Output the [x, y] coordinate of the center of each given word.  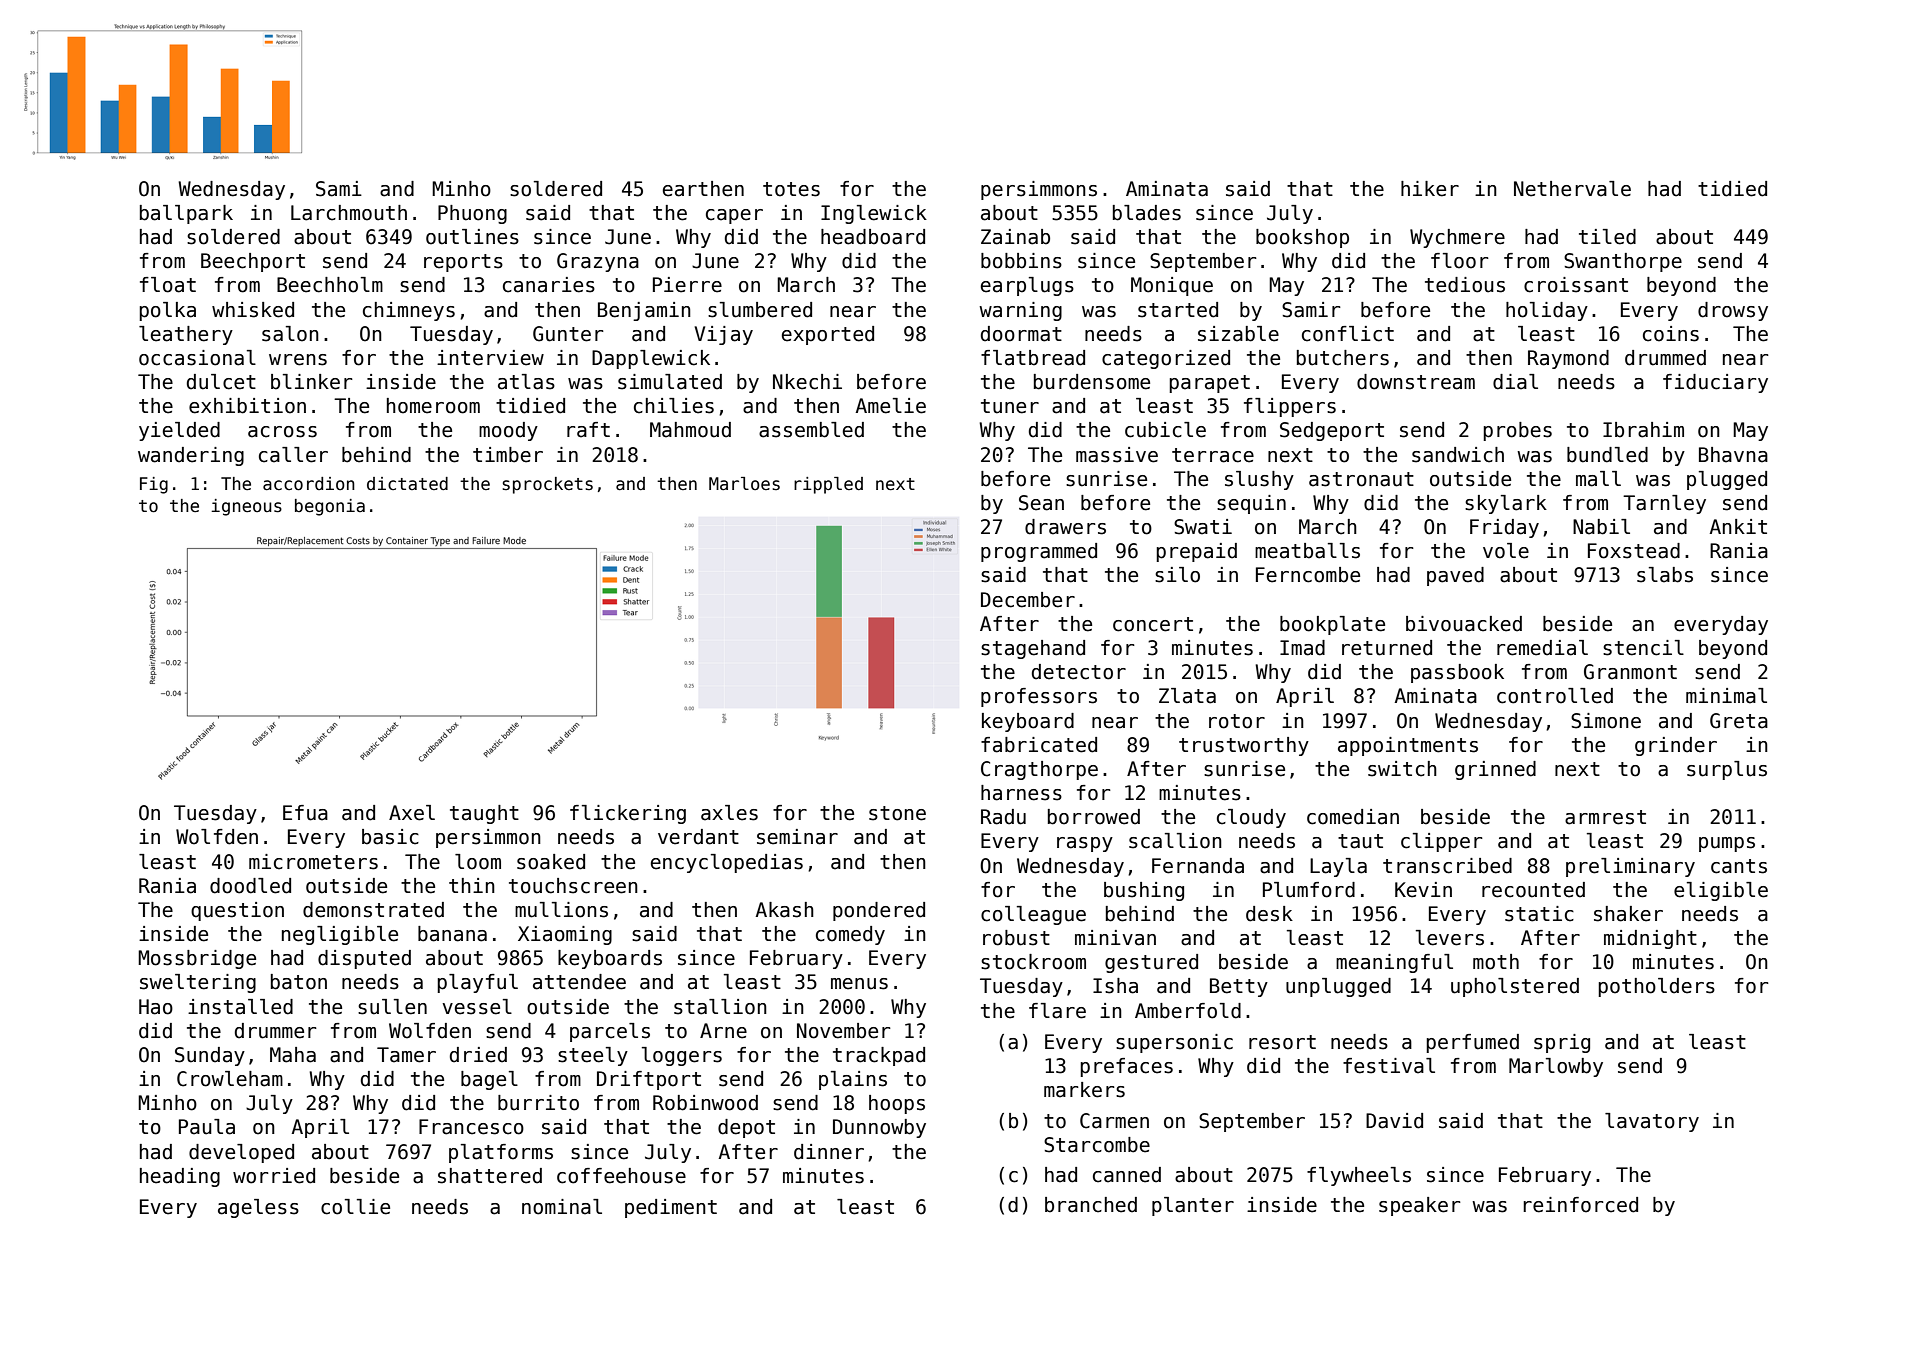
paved [1455, 576]
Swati [1203, 527]
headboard [873, 237]
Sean [1041, 503]
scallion [1175, 841]
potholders [1656, 987]
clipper [1442, 842]
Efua [305, 813]
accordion [309, 484]
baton [299, 982]
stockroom [1033, 962]
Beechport [253, 262]
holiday [1547, 311]
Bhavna [1733, 455]
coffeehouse [621, 1176]
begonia [330, 507]
